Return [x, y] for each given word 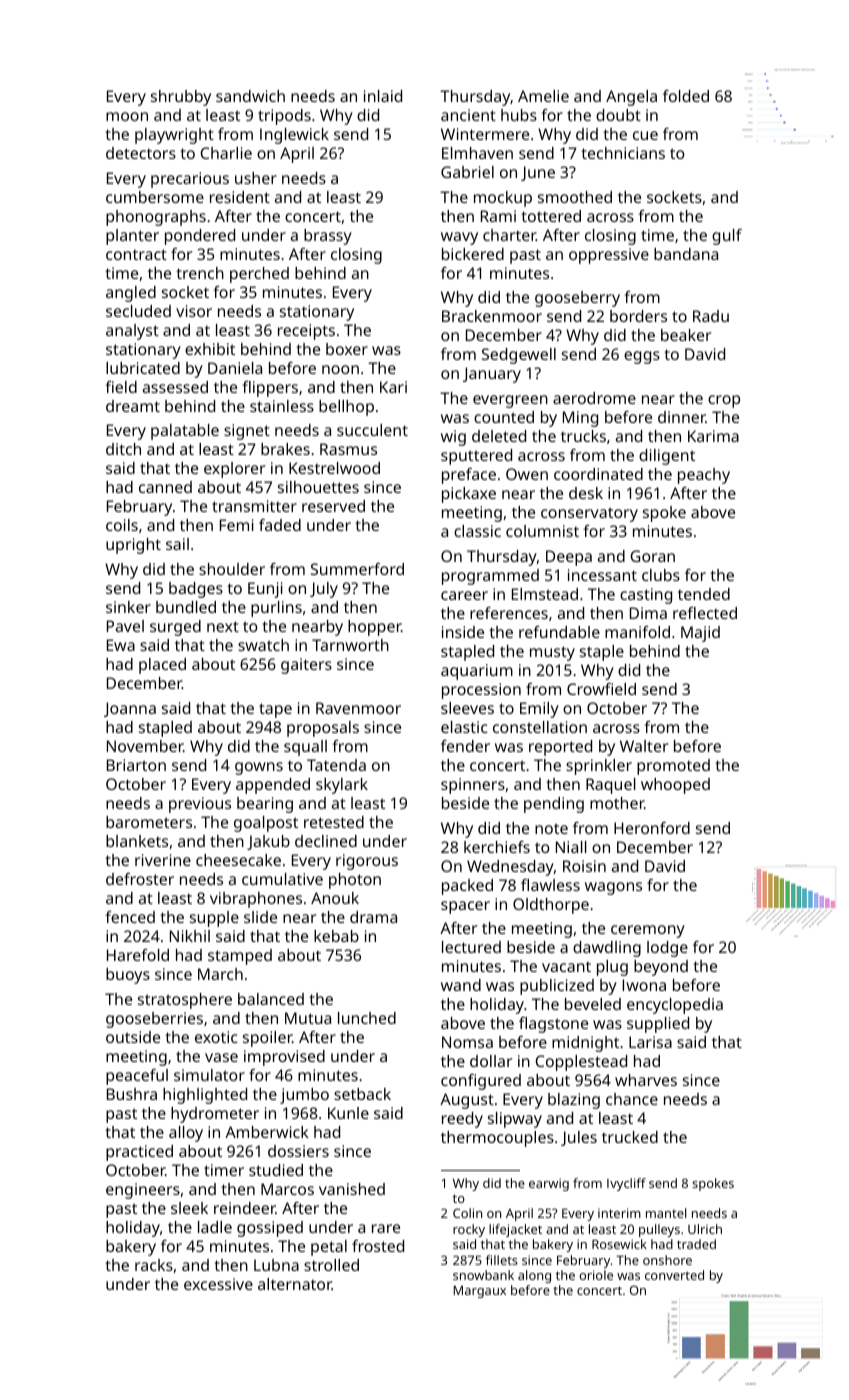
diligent [667, 457]
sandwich [250, 96]
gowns [259, 768]
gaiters [306, 666]
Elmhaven [477, 153]
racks [154, 1265]
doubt [618, 115]
